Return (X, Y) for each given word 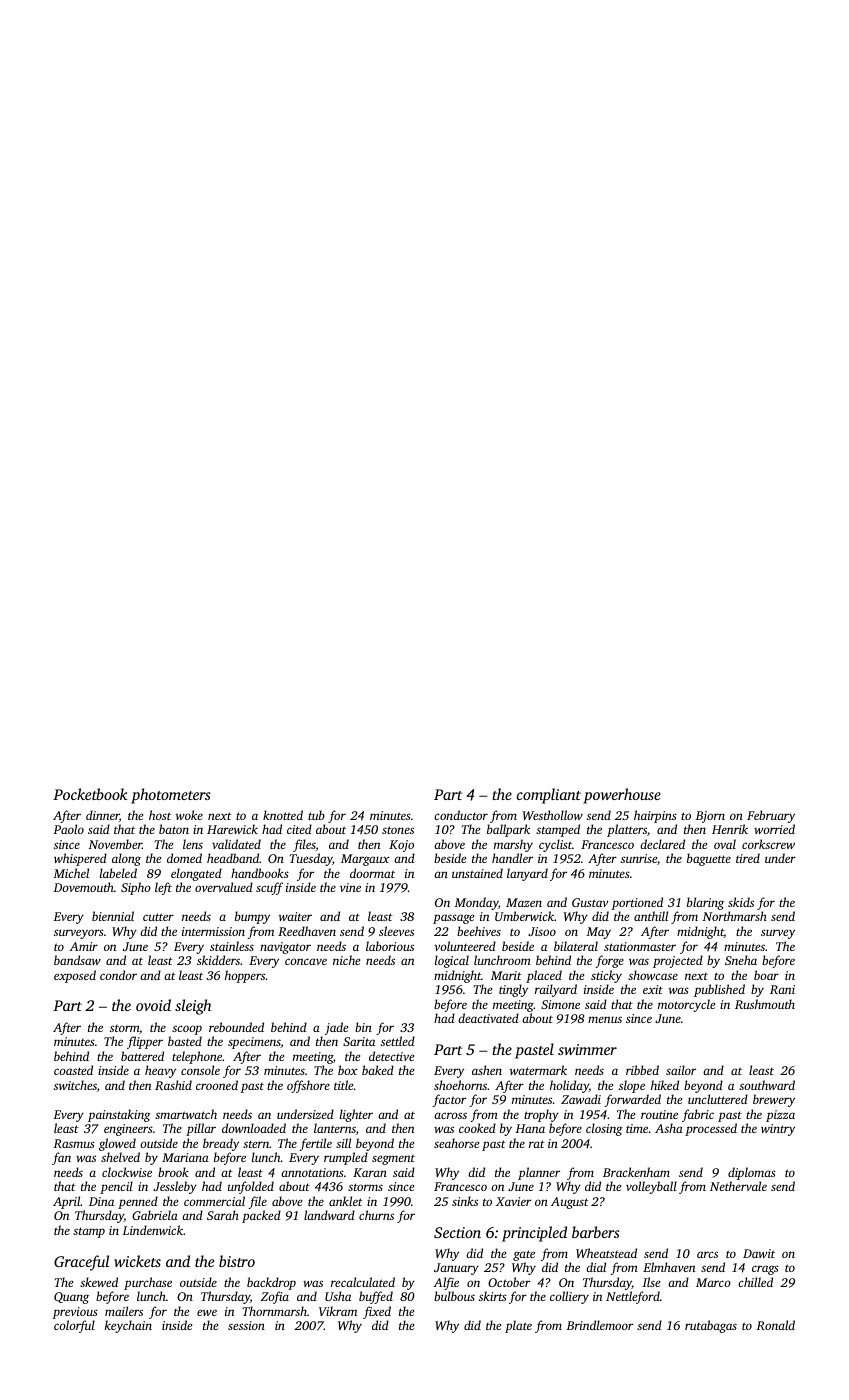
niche (346, 960)
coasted (73, 1070)
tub (316, 815)
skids (741, 902)
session (246, 1325)
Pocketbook (90, 794)
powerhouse (622, 796)
